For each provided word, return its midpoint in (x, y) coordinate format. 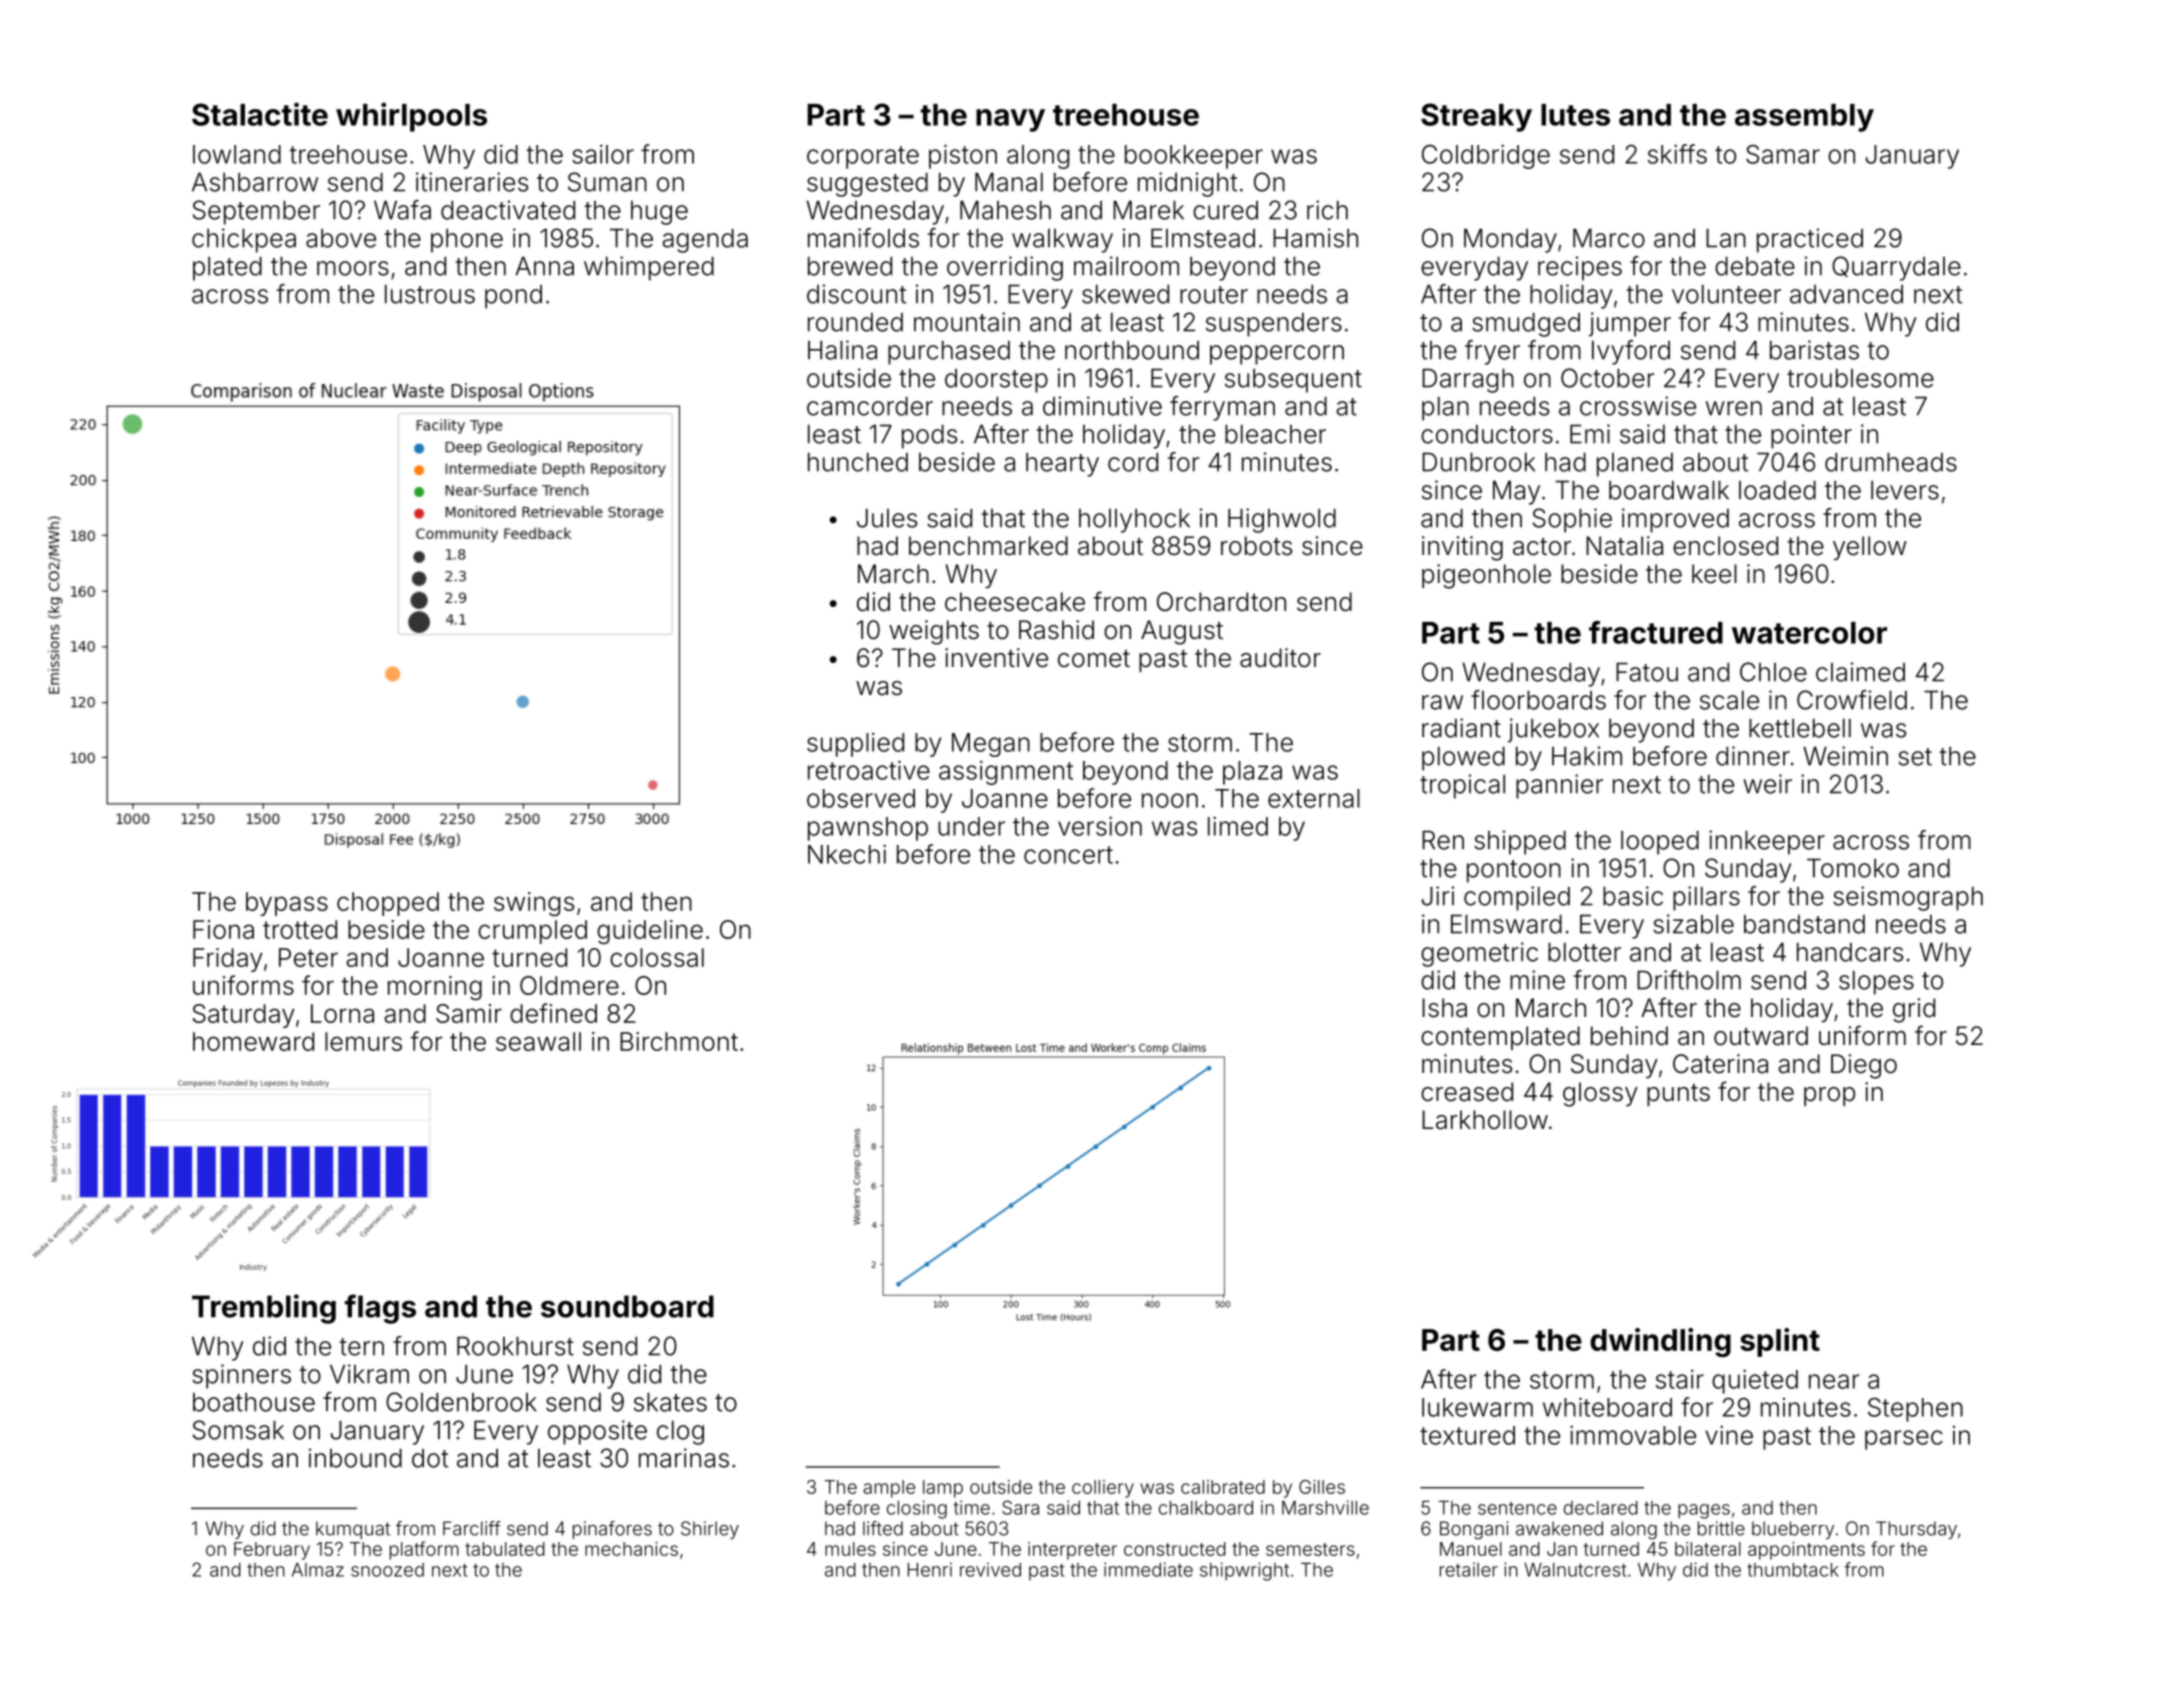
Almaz (318, 1570)
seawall (538, 1041)
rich (1327, 210)
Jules (887, 518)
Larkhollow (1485, 1120)
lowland (237, 154)
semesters (1310, 1549)
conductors (1487, 434)
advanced (1846, 294)
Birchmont (679, 1041)
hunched (858, 462)
